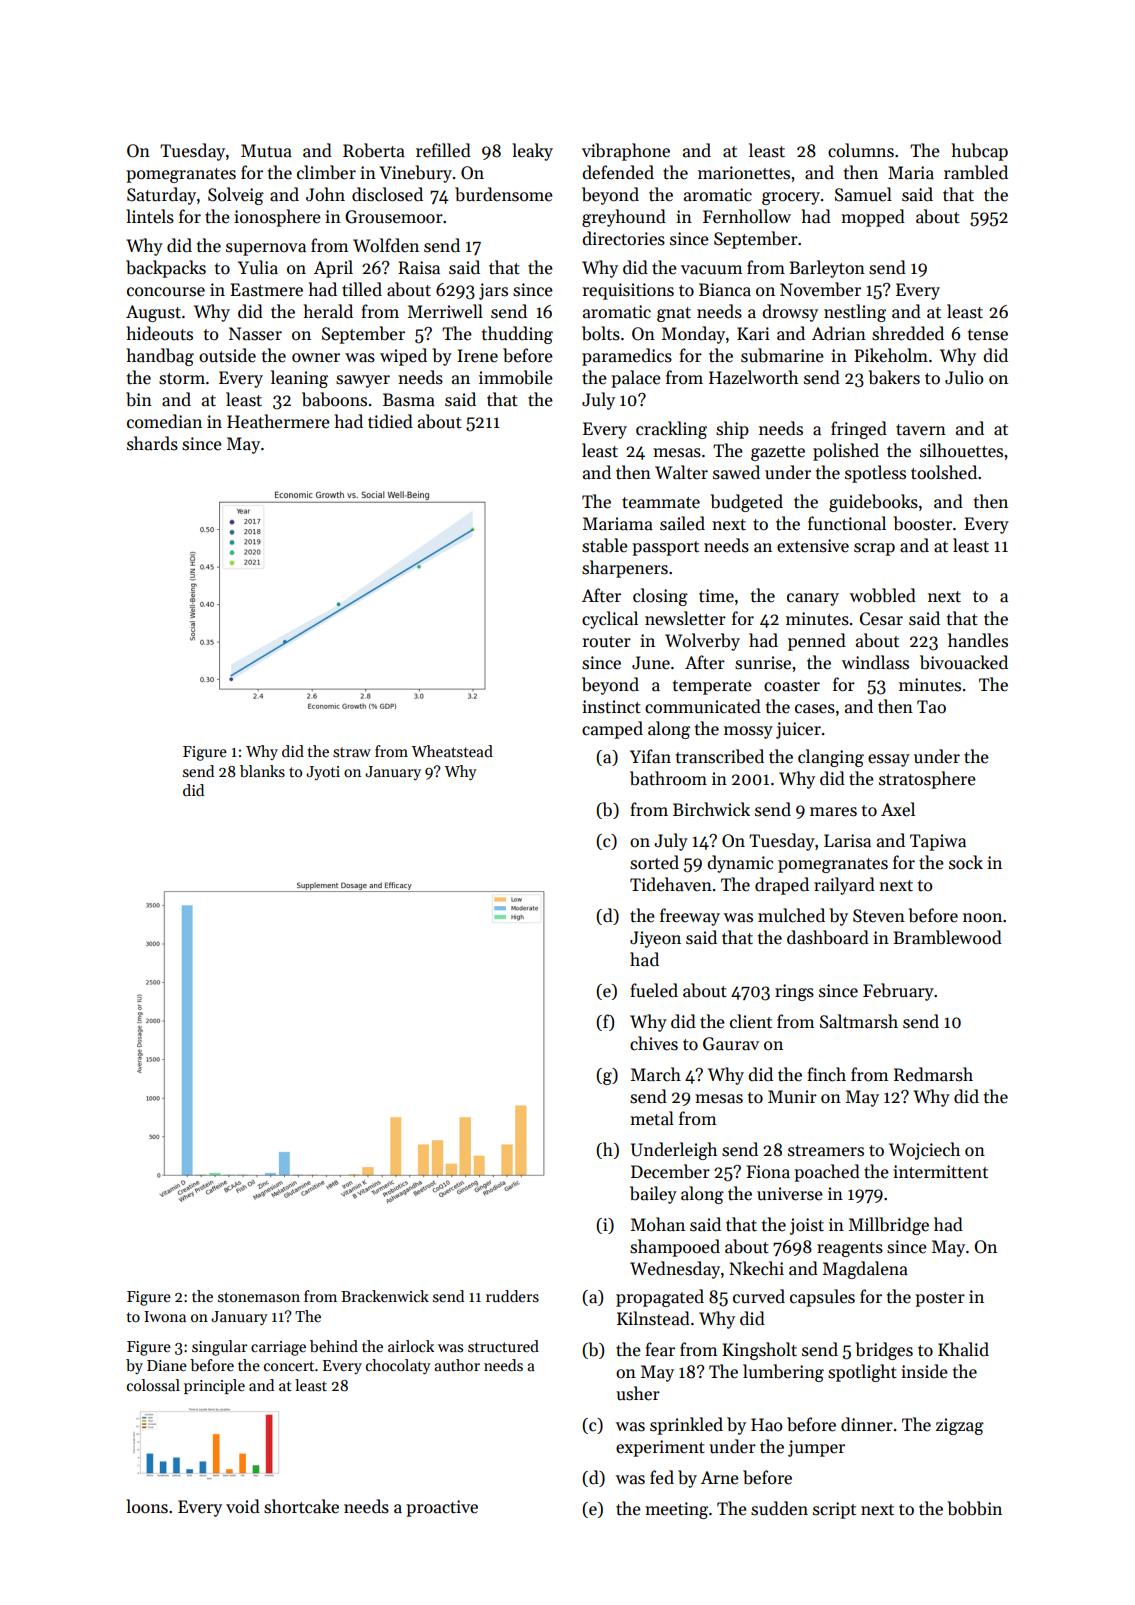 The width and height of the screenshot is (1135, 1605). Describe the element at coordinates (690, 917) in the screenshot. I see `freeway` at that location.
